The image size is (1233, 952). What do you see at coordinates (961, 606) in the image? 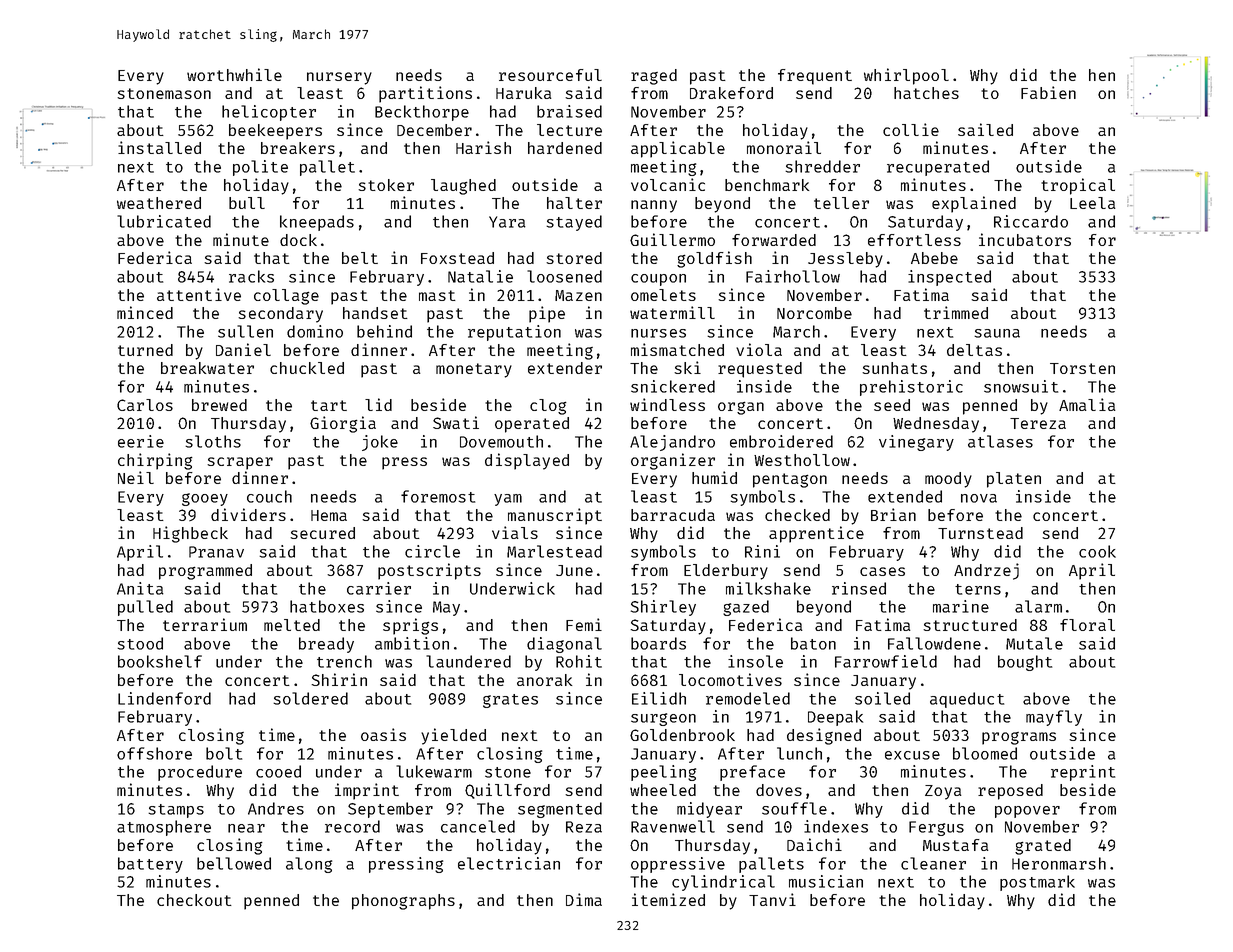
I see `marine` at bounding box center [961, 606].
